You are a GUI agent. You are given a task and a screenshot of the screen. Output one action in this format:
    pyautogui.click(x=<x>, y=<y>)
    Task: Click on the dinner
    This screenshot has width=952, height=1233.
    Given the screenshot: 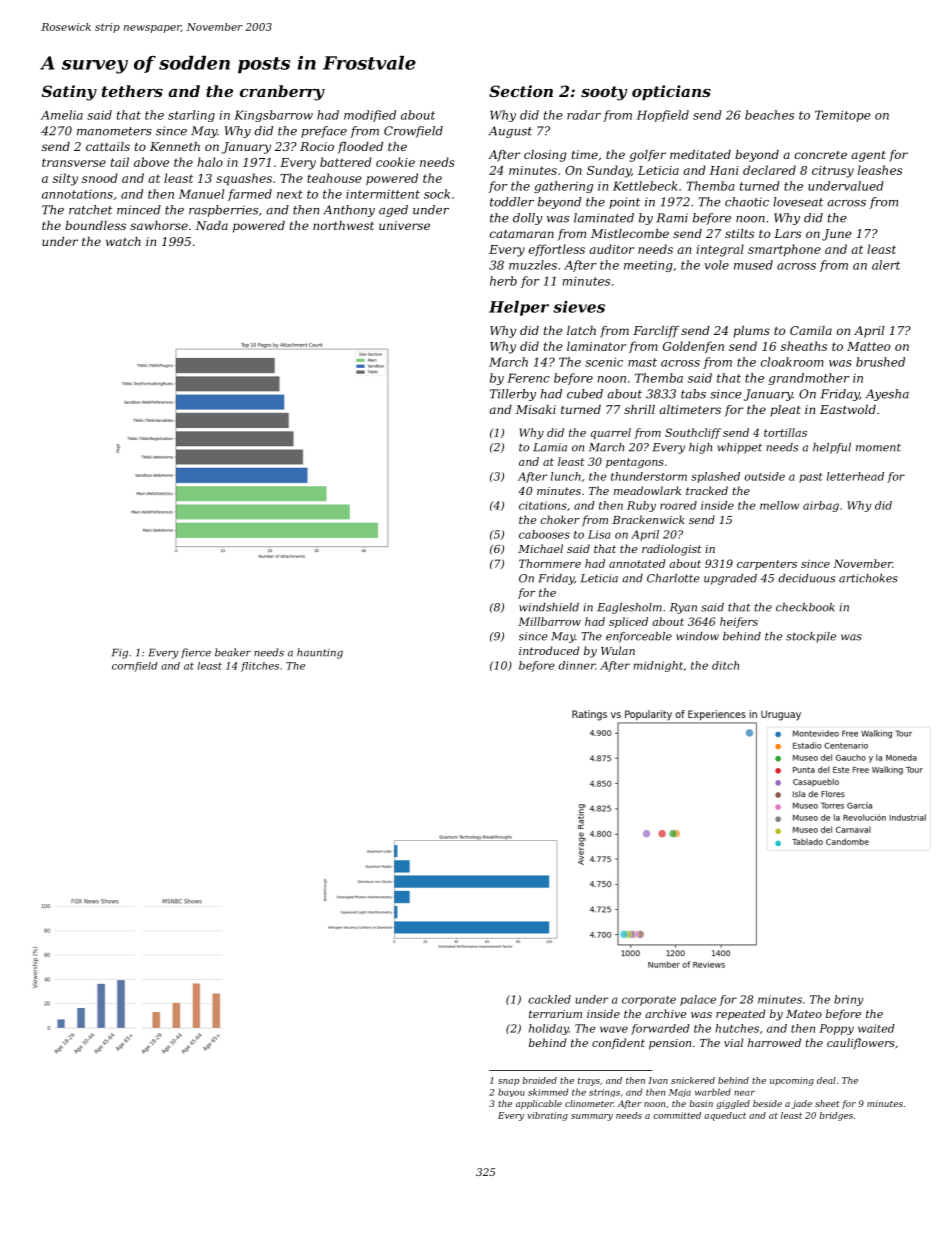 What is the action you would take?
    pyautogui.click(x=576, y=665)
